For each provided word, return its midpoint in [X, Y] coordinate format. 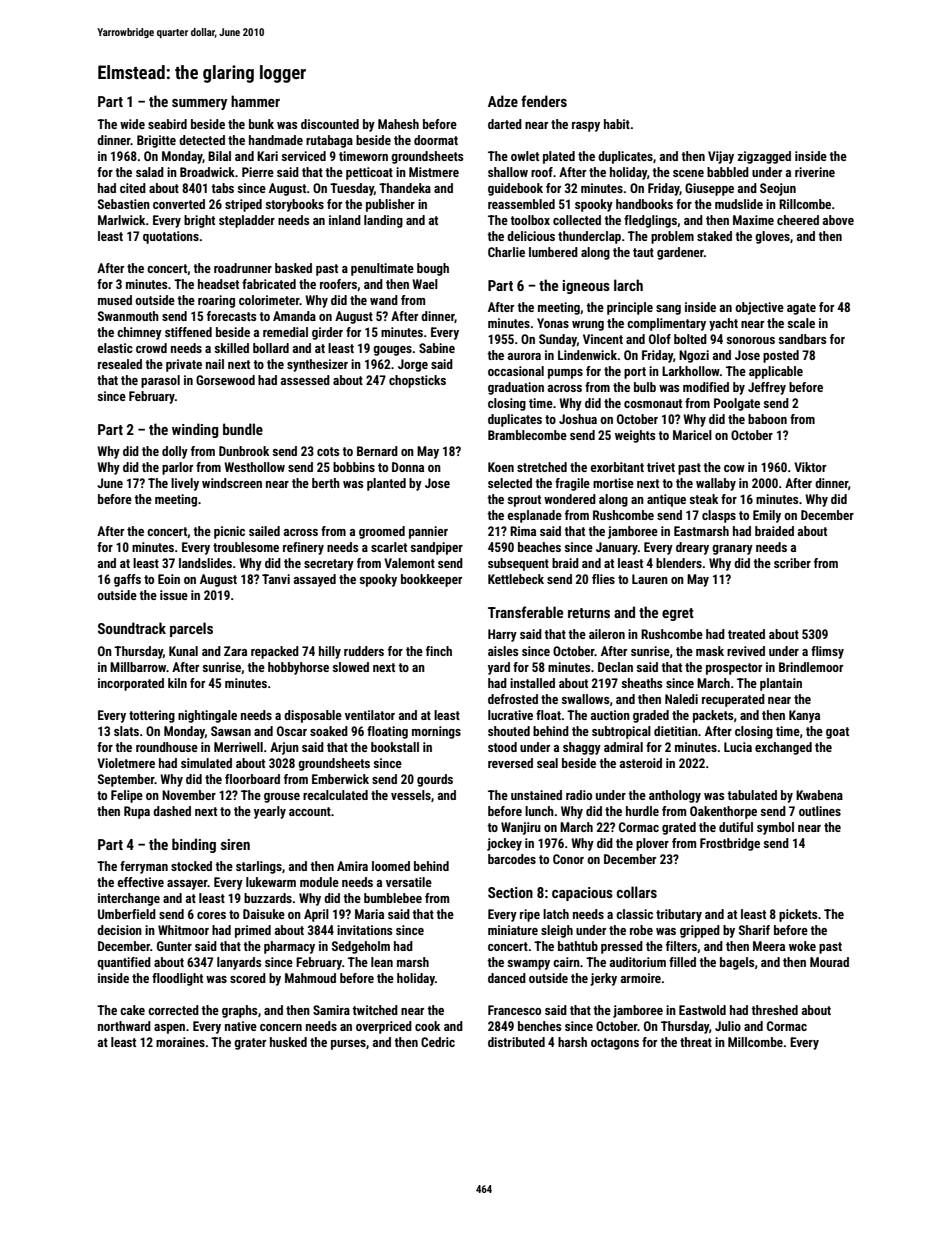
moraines [180, 1042]
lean [382, 962]
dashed [172, 811]
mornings [436, 732]
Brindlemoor [811, 667]
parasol [160, 381]
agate [801, 309]
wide [132, 124]
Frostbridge [730, 844]
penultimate [382, 269]
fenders [544, 101]
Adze [503, 101]
